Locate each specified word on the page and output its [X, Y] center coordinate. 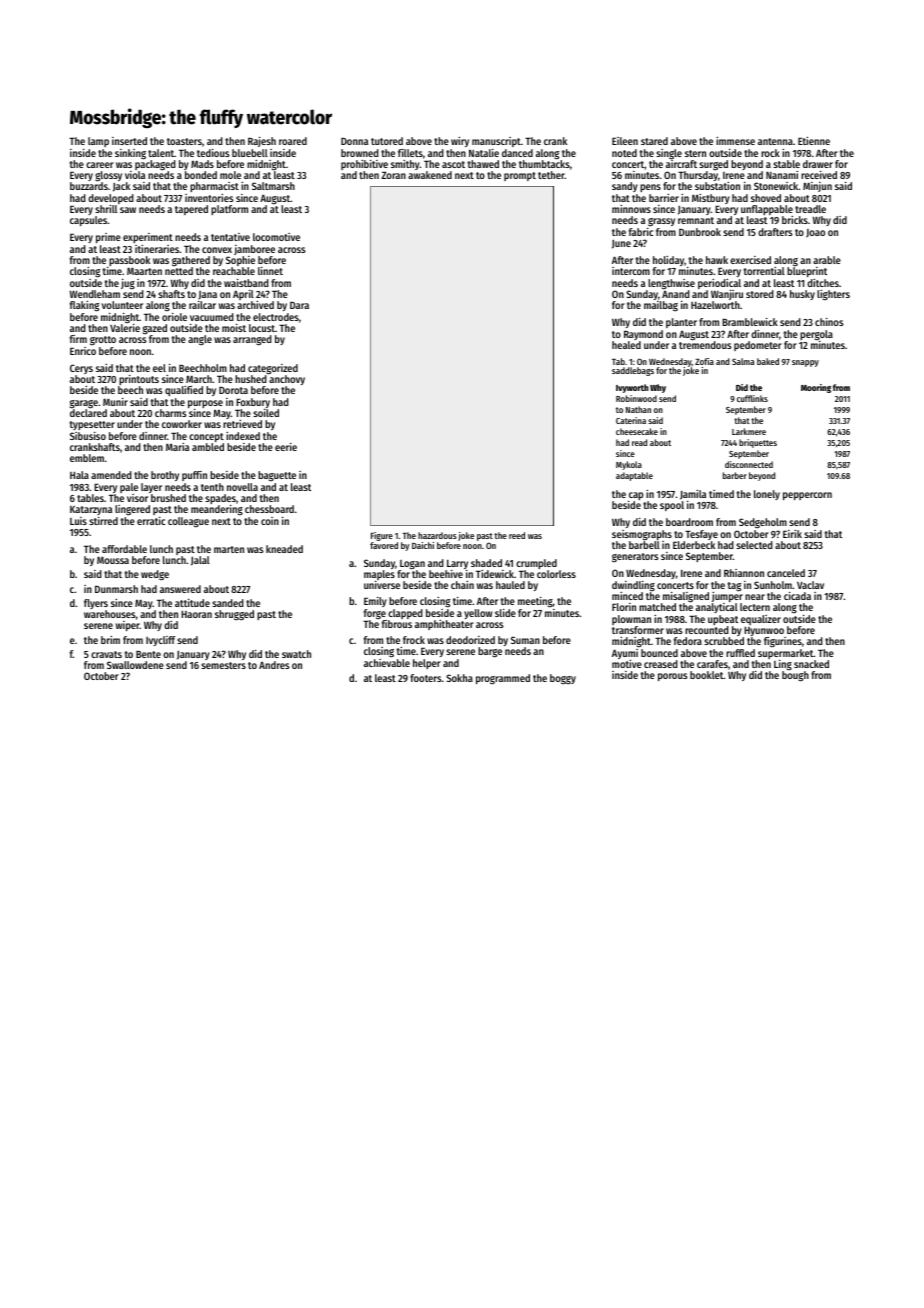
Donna [354, 141]
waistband [246, 283]
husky [802, 295]
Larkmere [749, 431]
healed [626, 345]
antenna [775, 141]
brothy [165, 476]
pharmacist [214, 187]
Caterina [631, 420]
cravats [106, 654]
